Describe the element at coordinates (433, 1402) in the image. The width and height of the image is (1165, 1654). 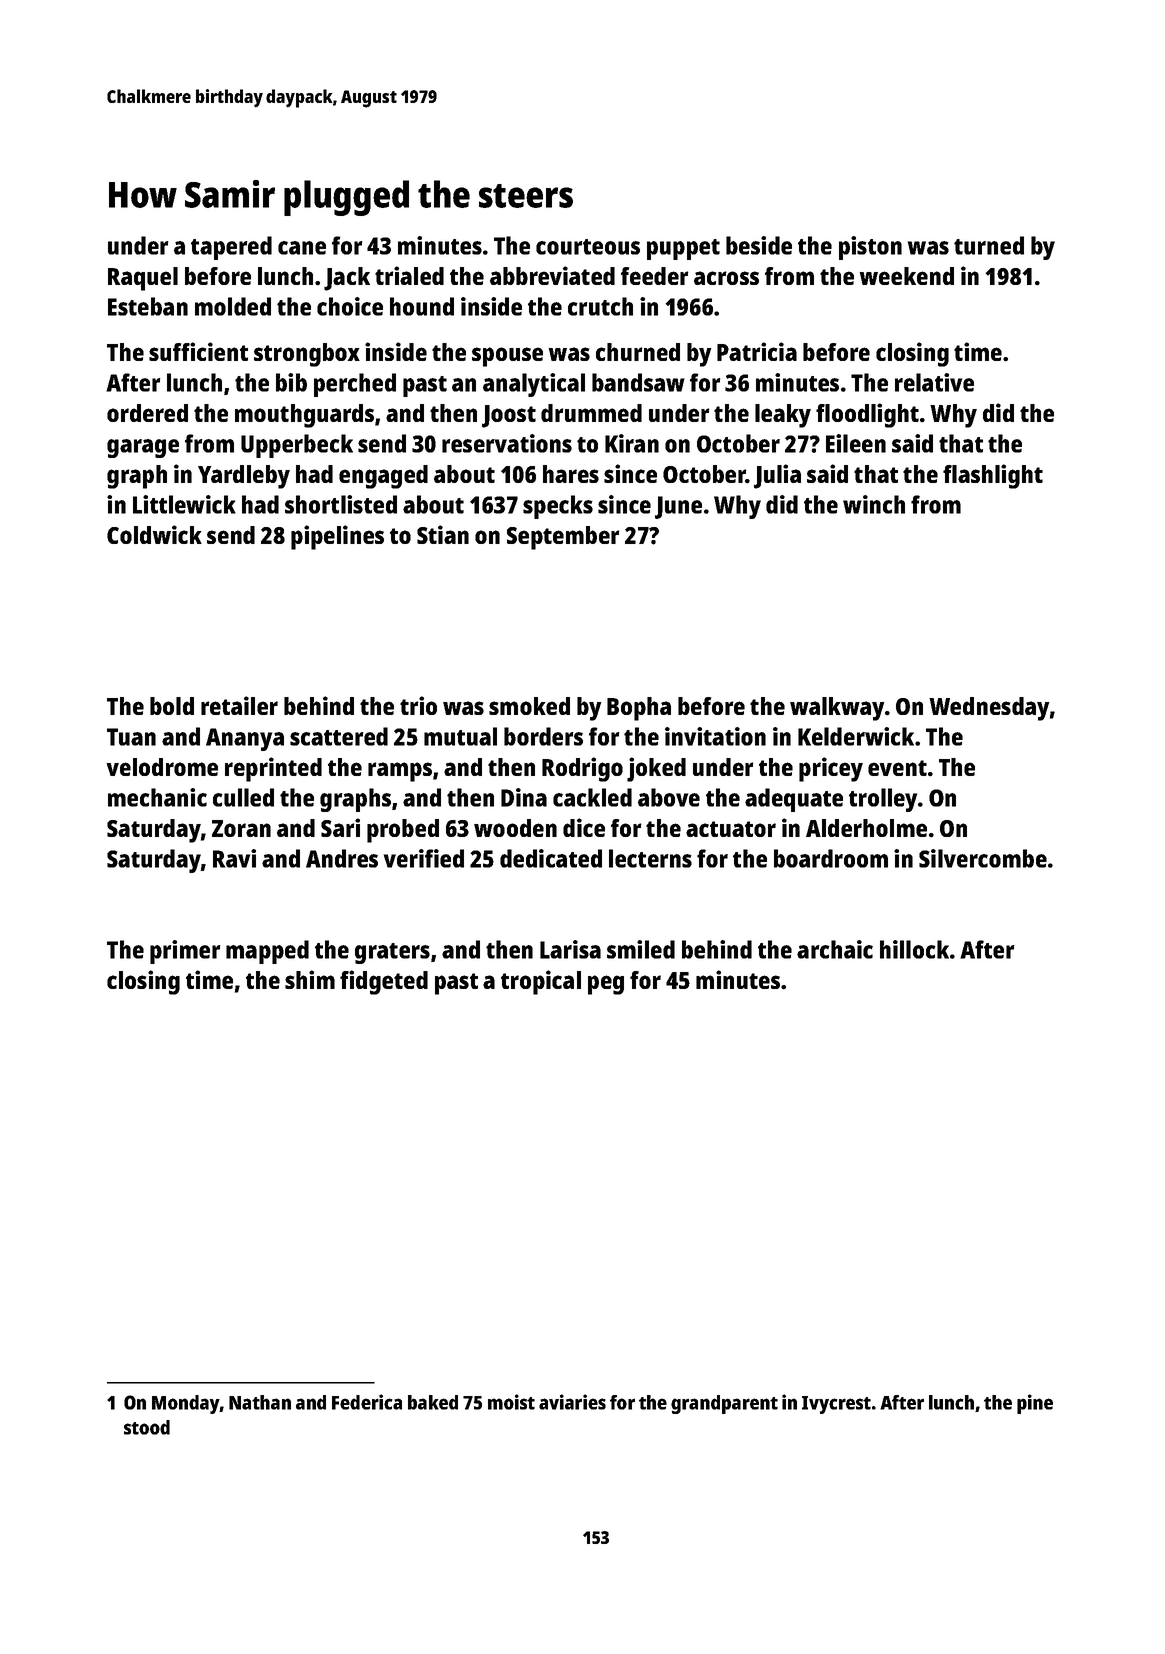
I see `baked` at that location.
